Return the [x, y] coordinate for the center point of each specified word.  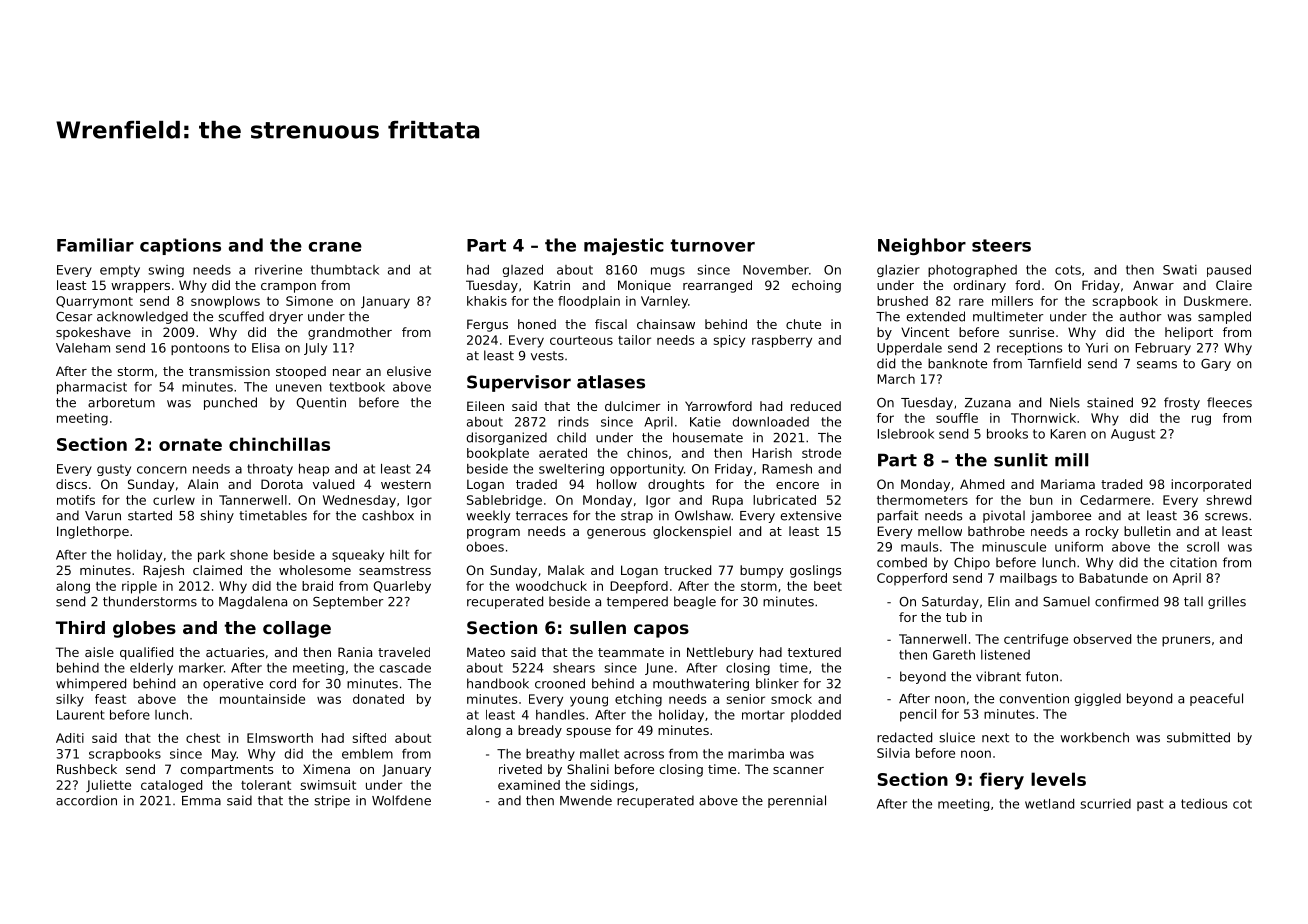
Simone [309, 301]
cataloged [171, 786]
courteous [581, 340]
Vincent [925, 332]
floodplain [589, 302]
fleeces [1229, 402]
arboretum [121, 402]
